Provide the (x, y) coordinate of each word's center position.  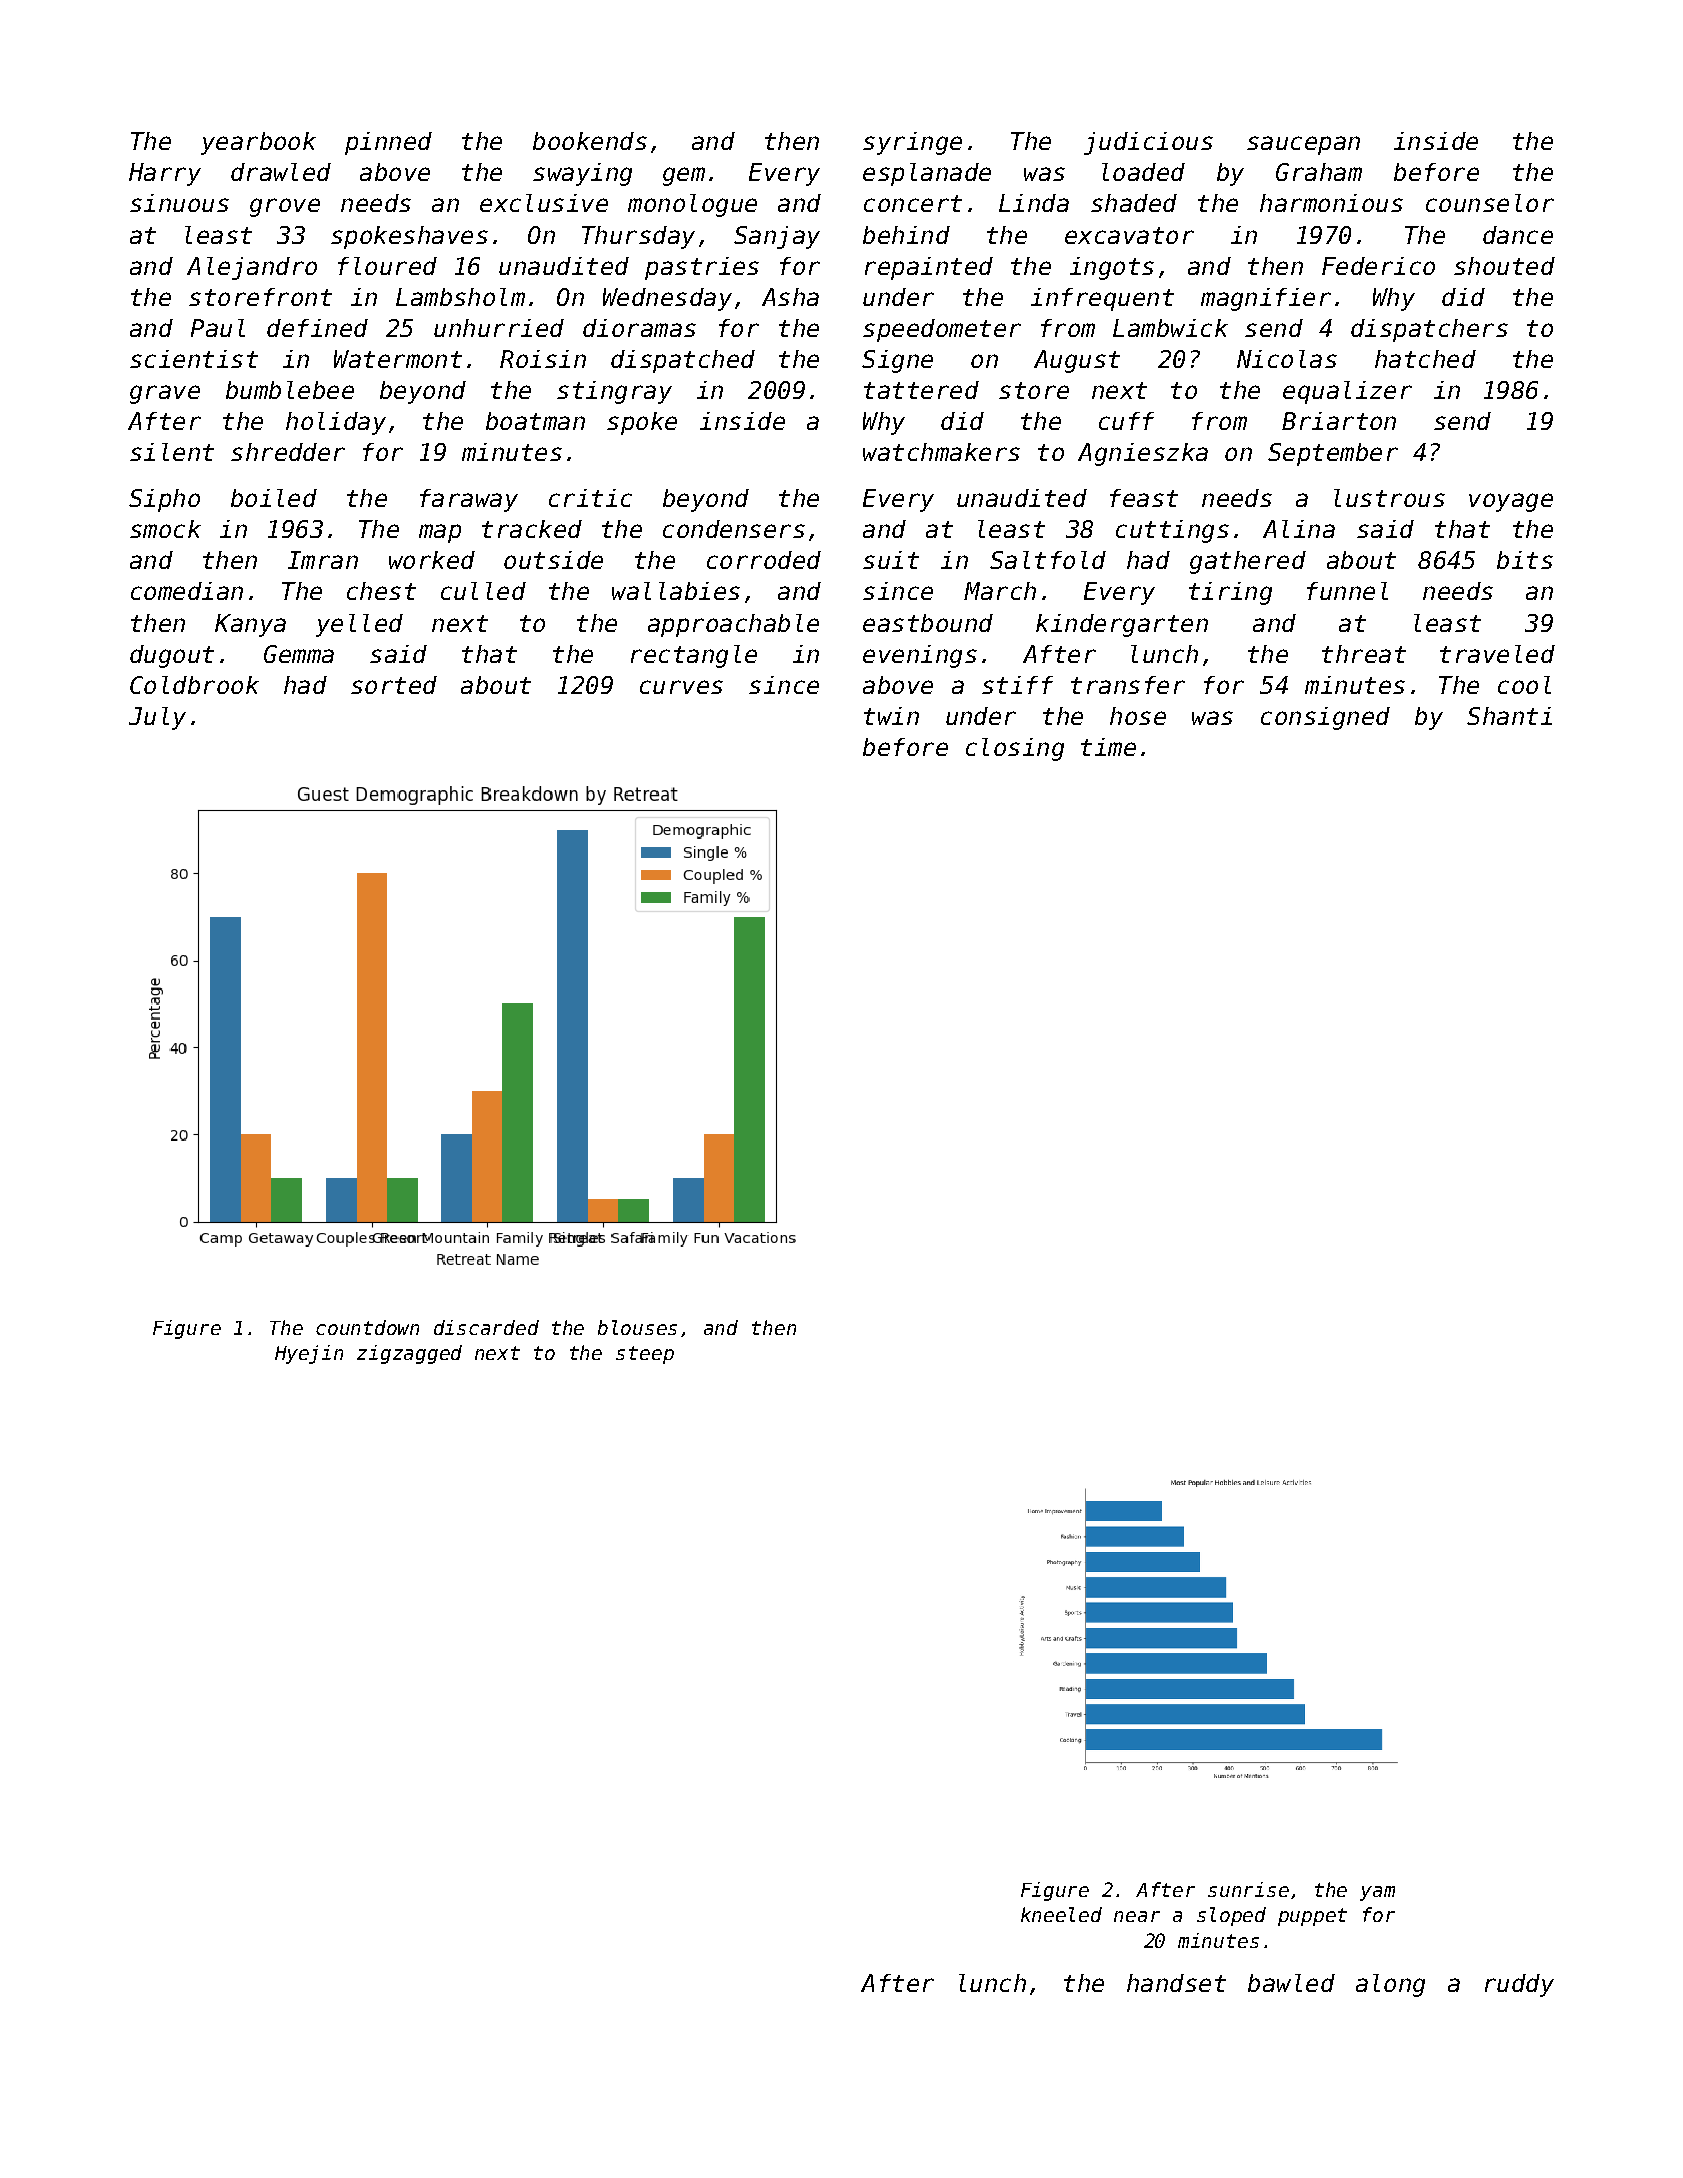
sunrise (1248, 1889)
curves (681, 687)
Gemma (299, 654)
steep (645, 1355)
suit (891, 560)
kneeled (1061, 1914)
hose (1138, 716)
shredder (288, 452)
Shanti (1509, 716)
